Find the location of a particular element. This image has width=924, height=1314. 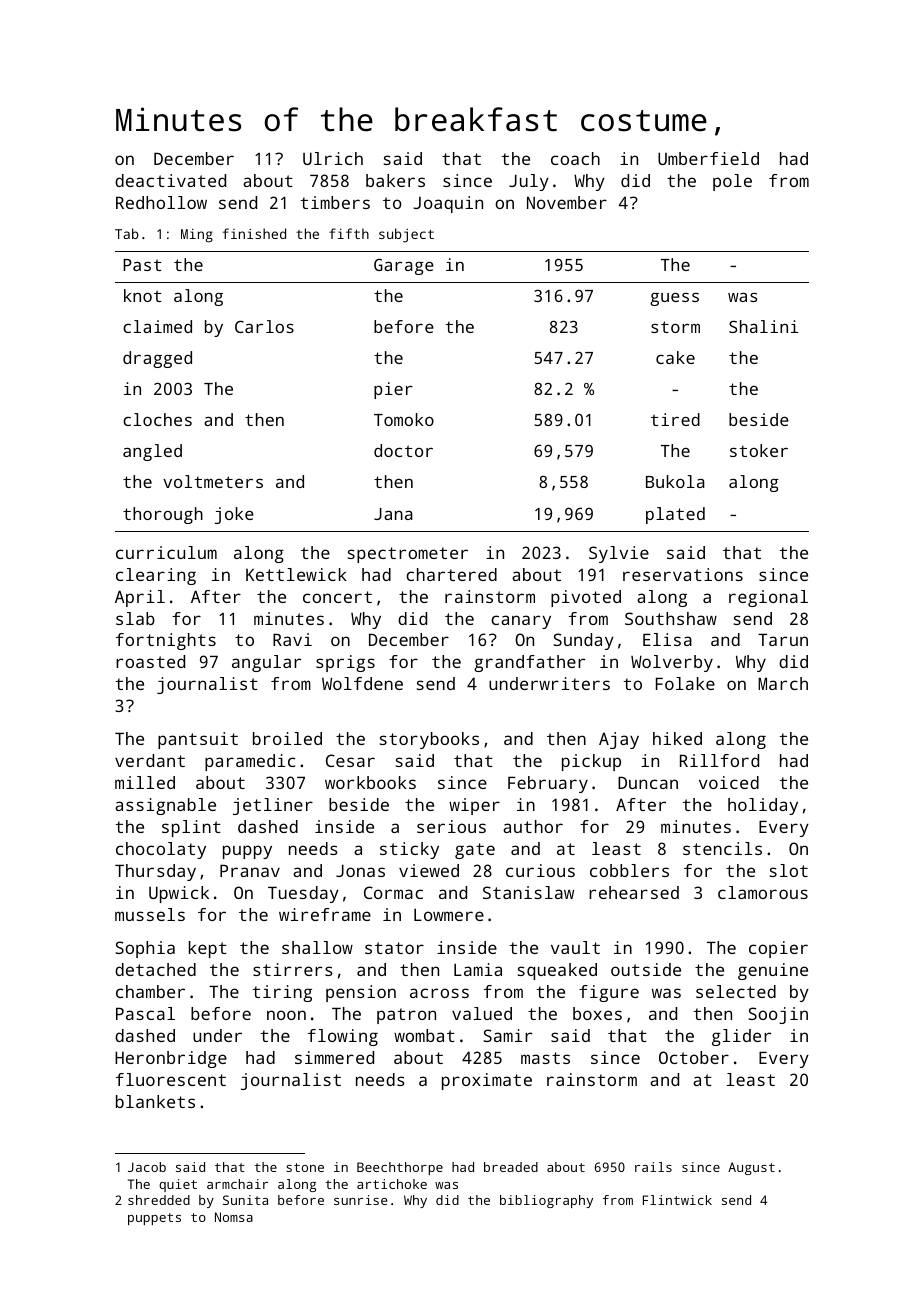

clamorous is located at coordinates (763, 892).
